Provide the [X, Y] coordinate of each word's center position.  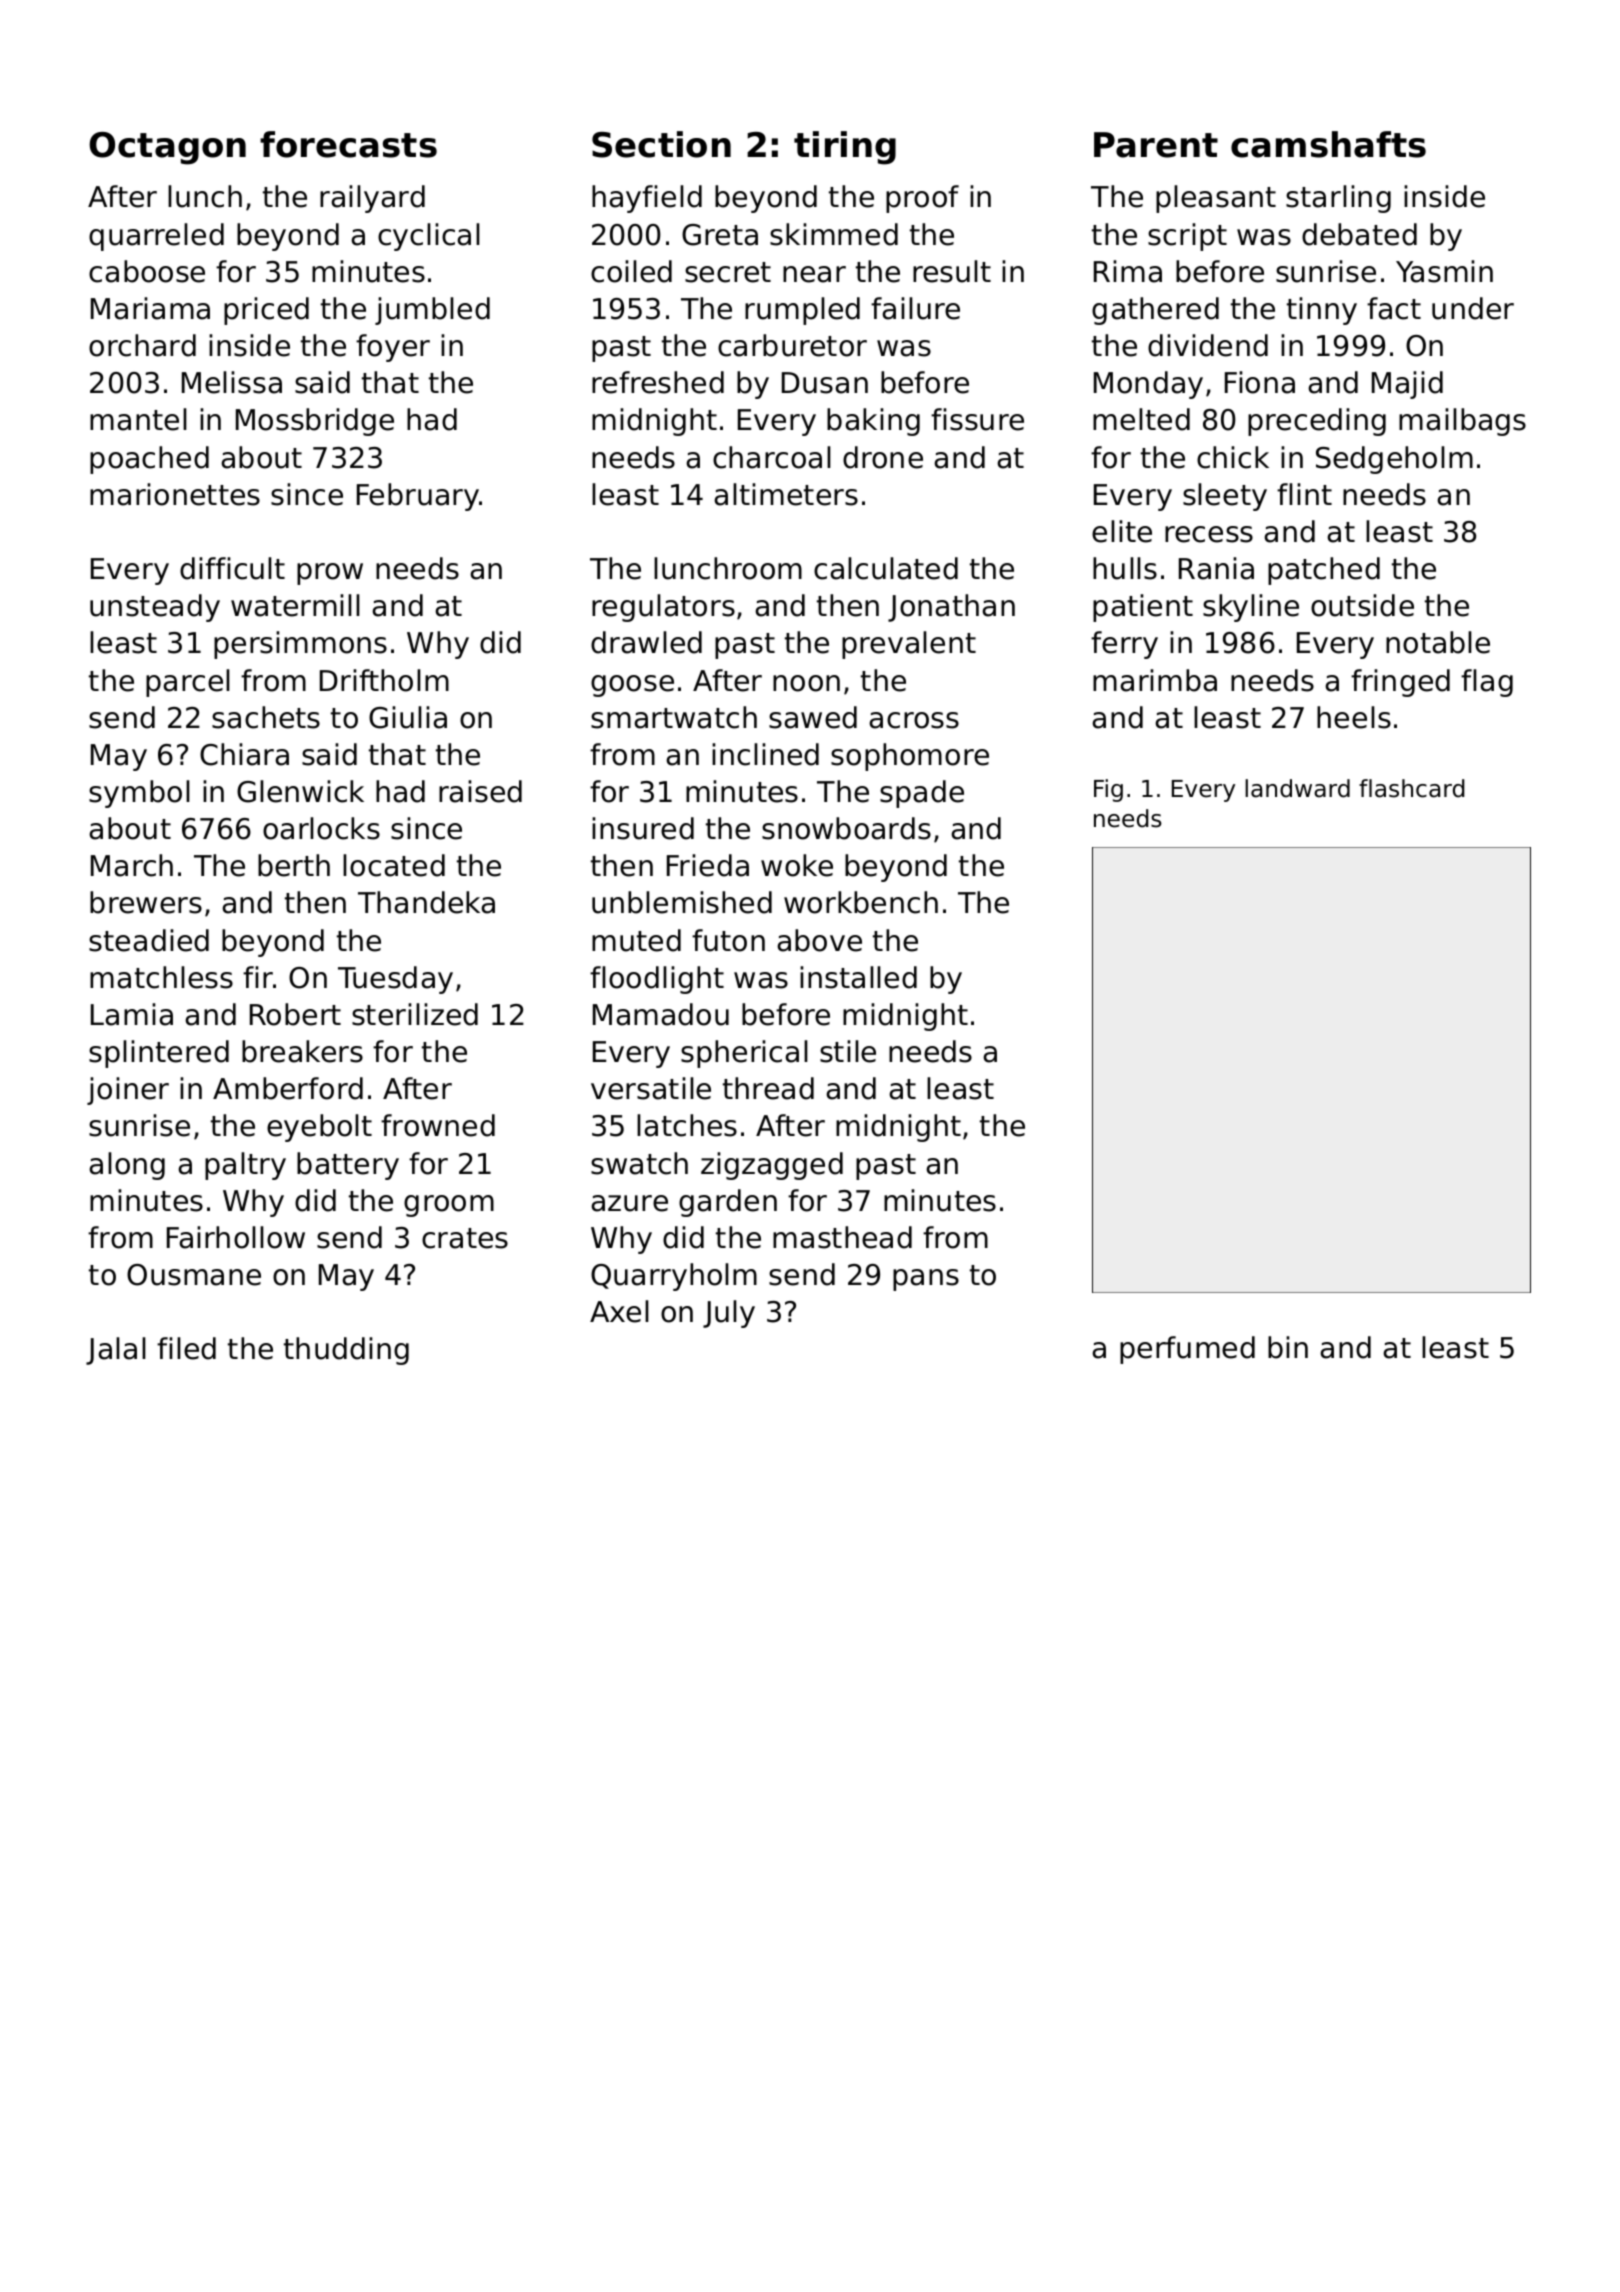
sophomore [910, 757]
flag [1487, 683]
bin [1288, 1347]
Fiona [1260, 382]
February [418, 497]
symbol [139, 794]
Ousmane [194, 1275]
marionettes [175, 494]
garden [728, 1203]
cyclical [429, 237]
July [729, 1314]
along [127, 1166]
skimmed [834, 234]
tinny [1322, 311]
